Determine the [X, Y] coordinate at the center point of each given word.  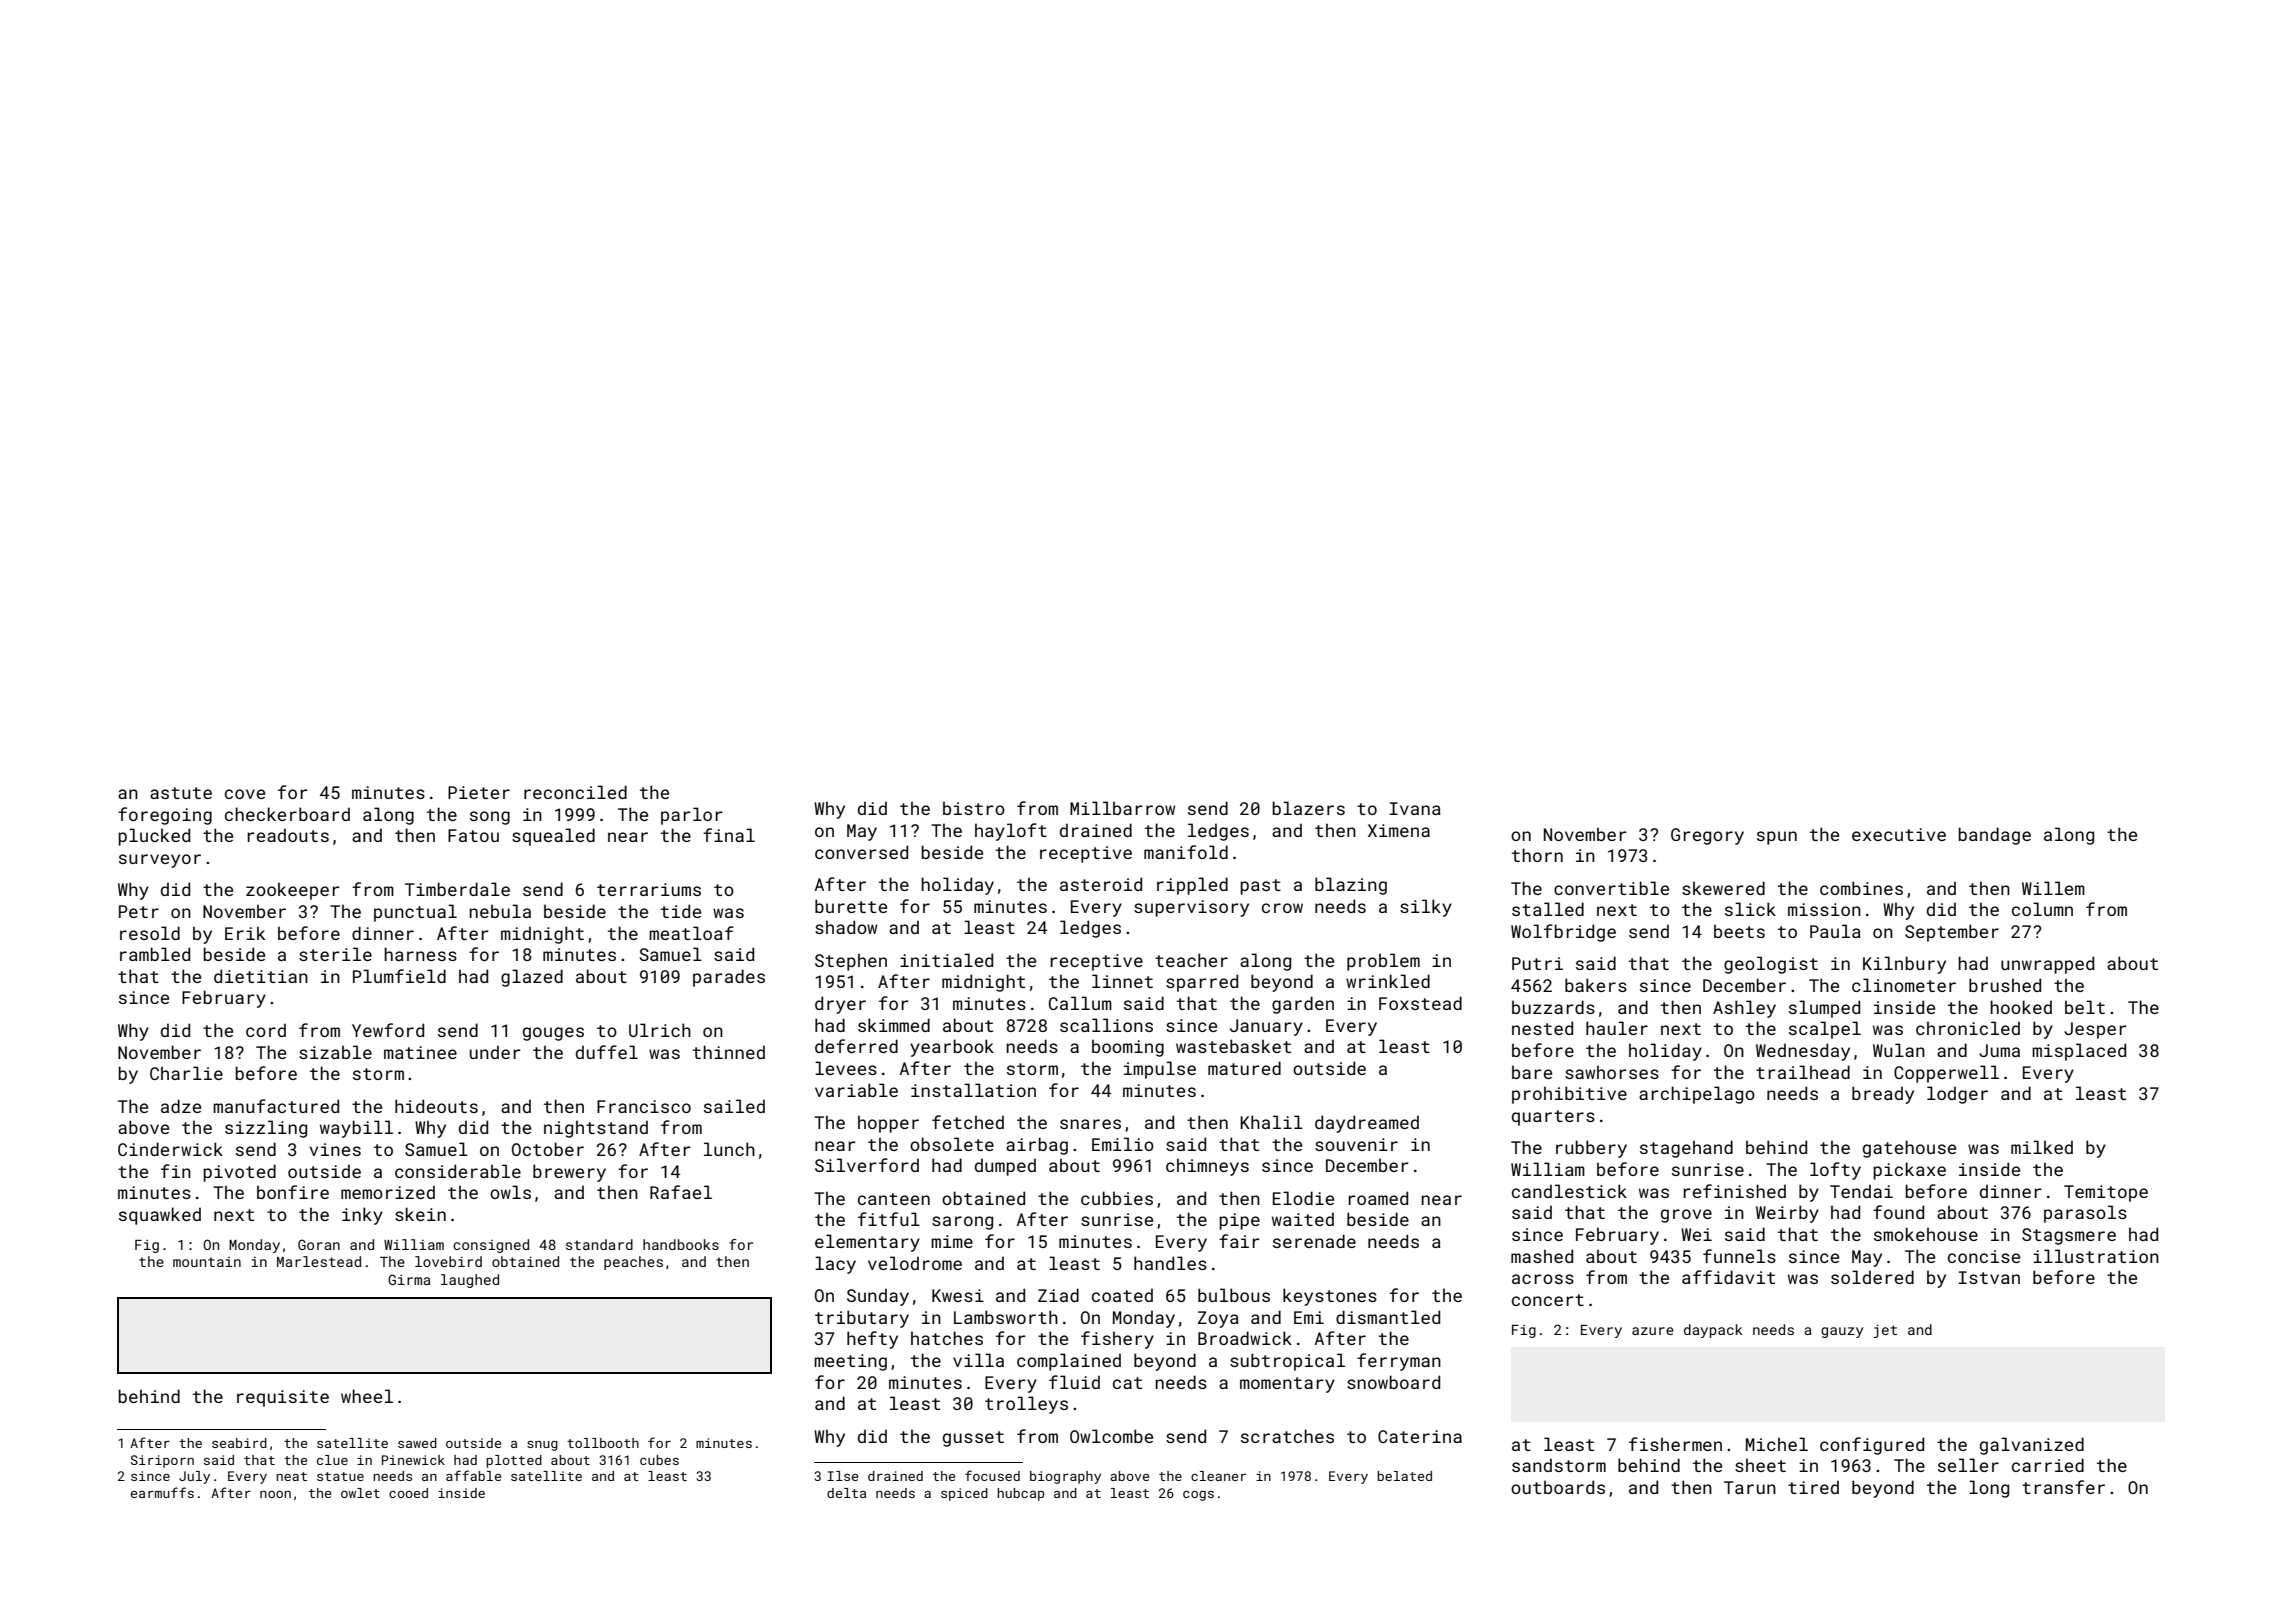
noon [275, 1494]
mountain [207, 1262]
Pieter [479, 792]
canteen [894, 1199]
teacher [1191, 960]
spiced [964, 1494]
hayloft [1011, 832]
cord [266, 1030]
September [1952, 933]
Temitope [2106, 1193]
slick [1750, 909]
